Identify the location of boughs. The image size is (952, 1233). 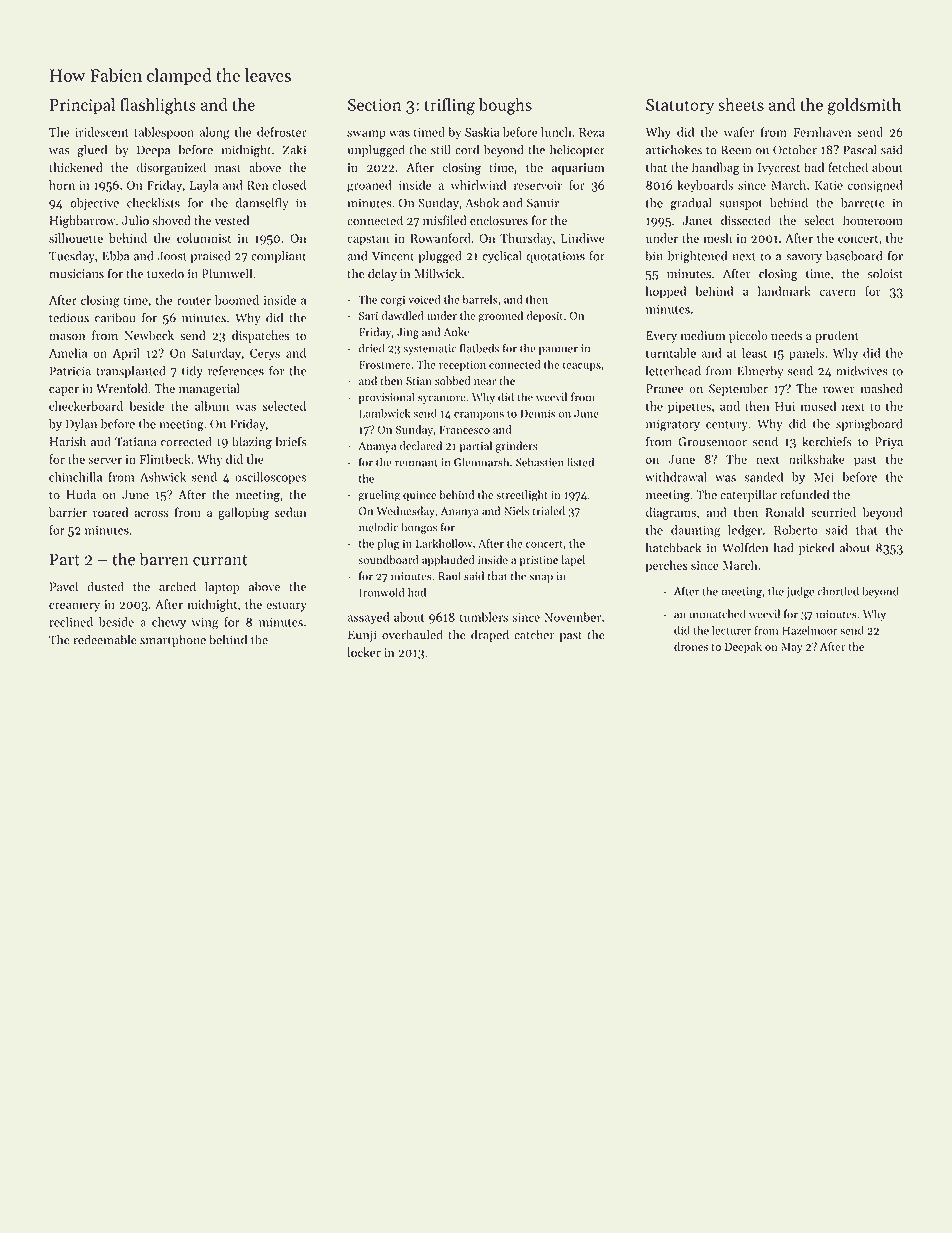
(505, 106).
